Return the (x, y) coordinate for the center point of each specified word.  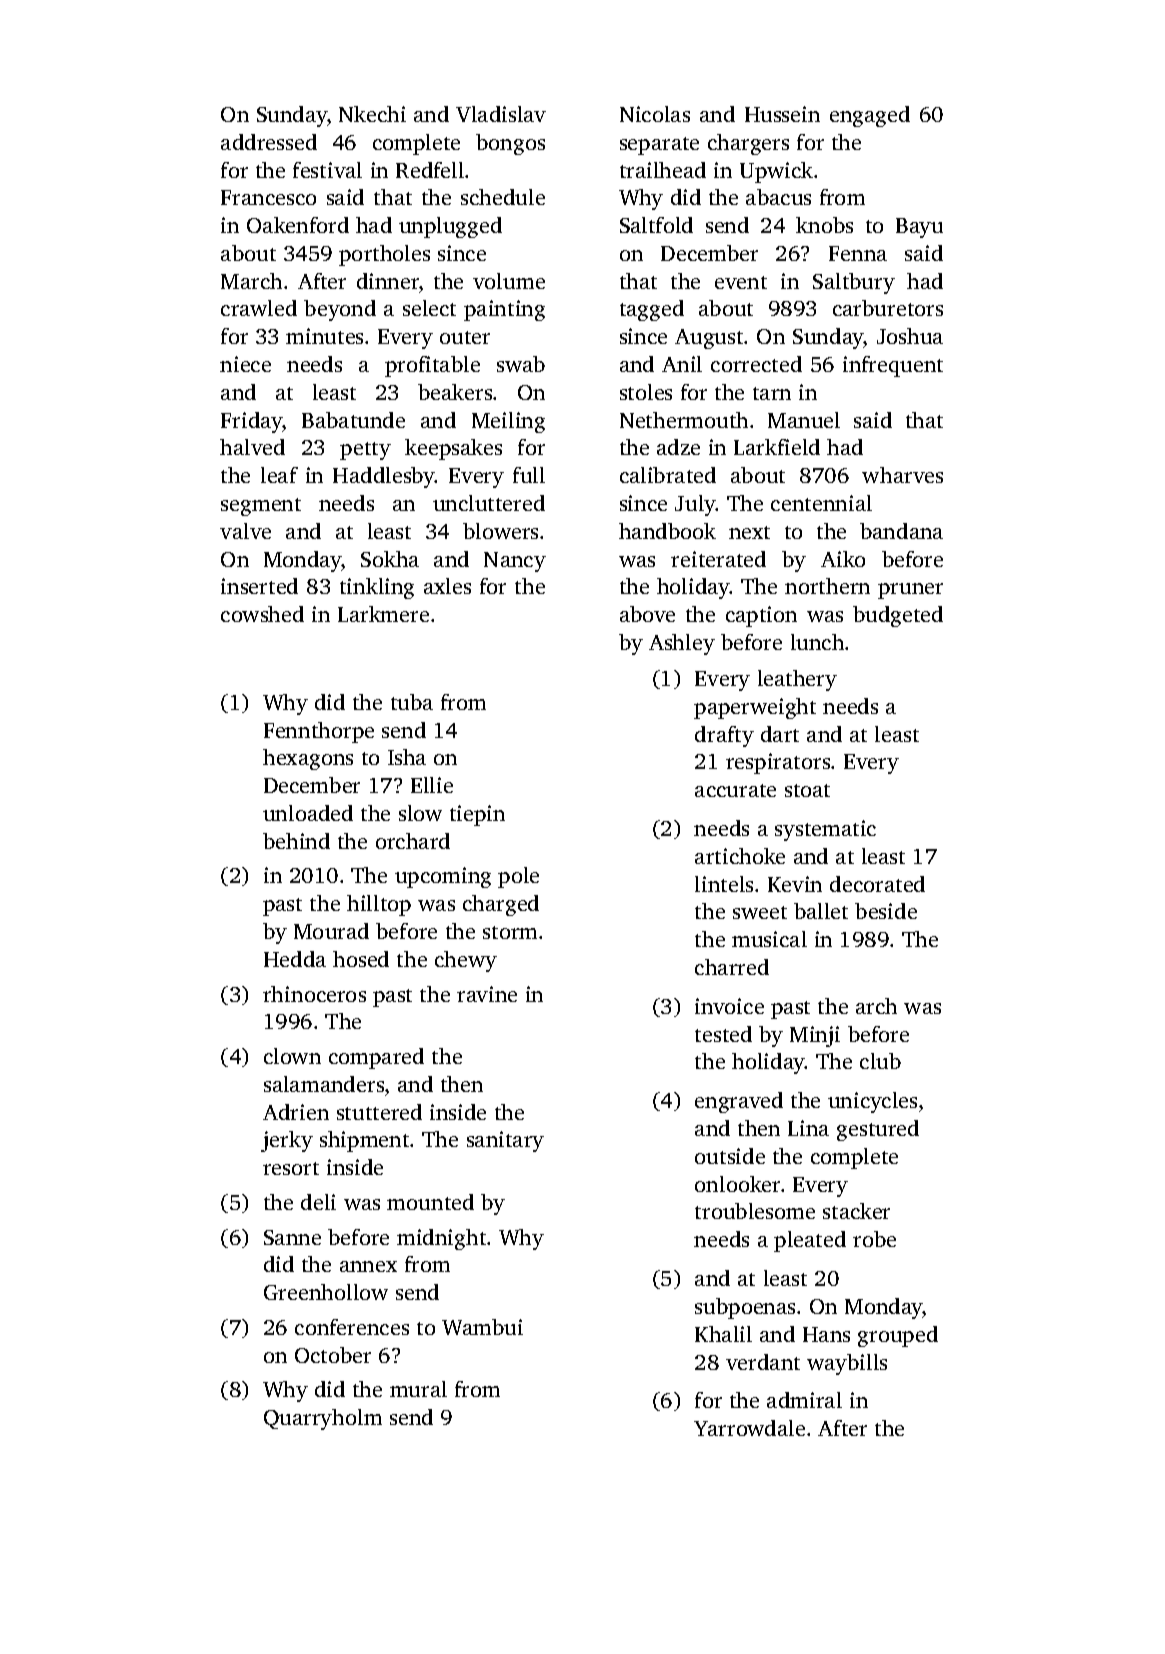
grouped (898, 1336)
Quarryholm (323, 1419)
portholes (384, 255)
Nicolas (655, 114)
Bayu (919, 228)
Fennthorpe (319, 732)
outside (730, 1156)
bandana (901, 531)
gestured (878, 1130)
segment (261, 507)
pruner (910, 591)
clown (292, 1056)
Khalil (723, 1334)
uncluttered (489, 503)
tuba (412, 702)
